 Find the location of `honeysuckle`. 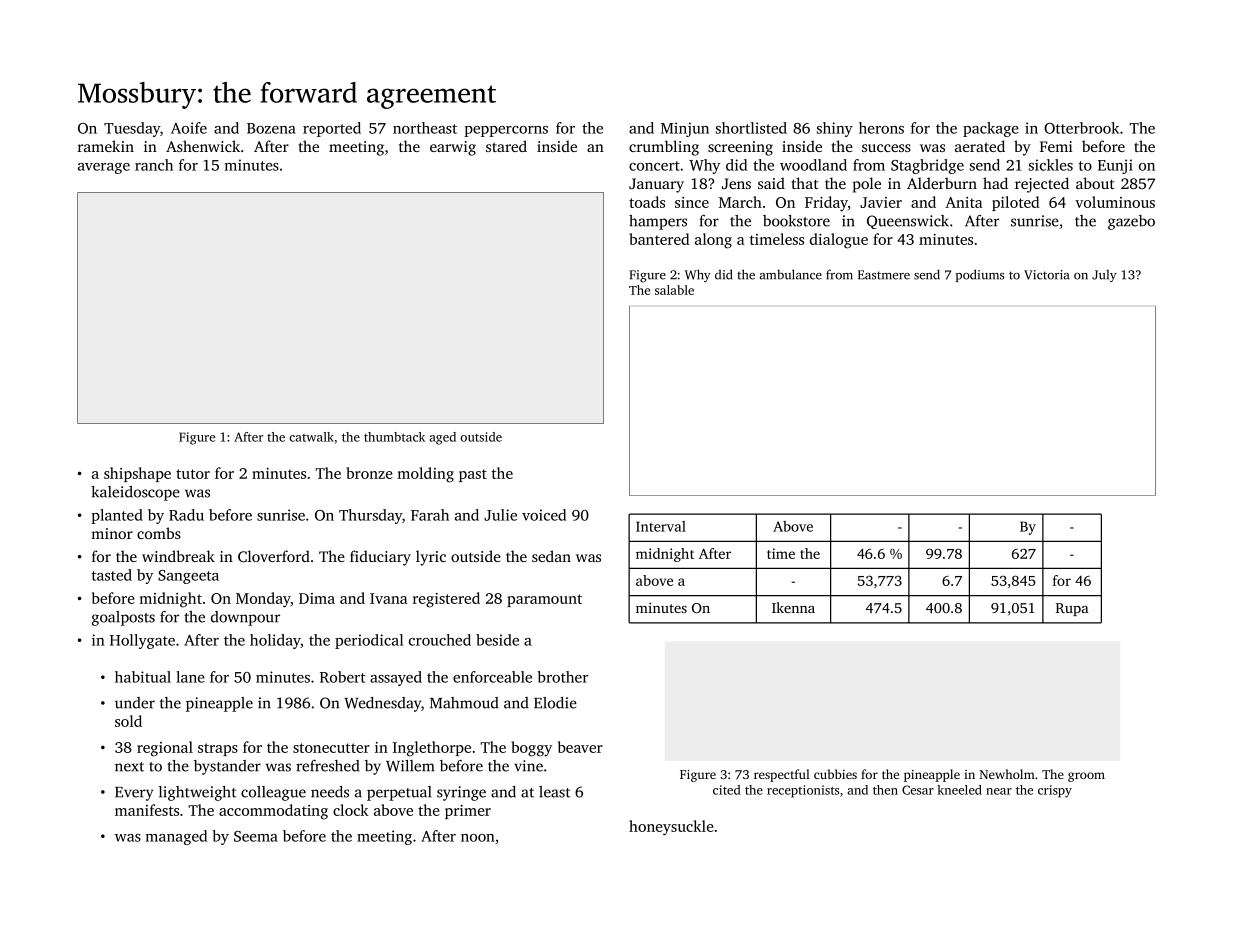

honeysuckle is located at coordinates (671, 828).
